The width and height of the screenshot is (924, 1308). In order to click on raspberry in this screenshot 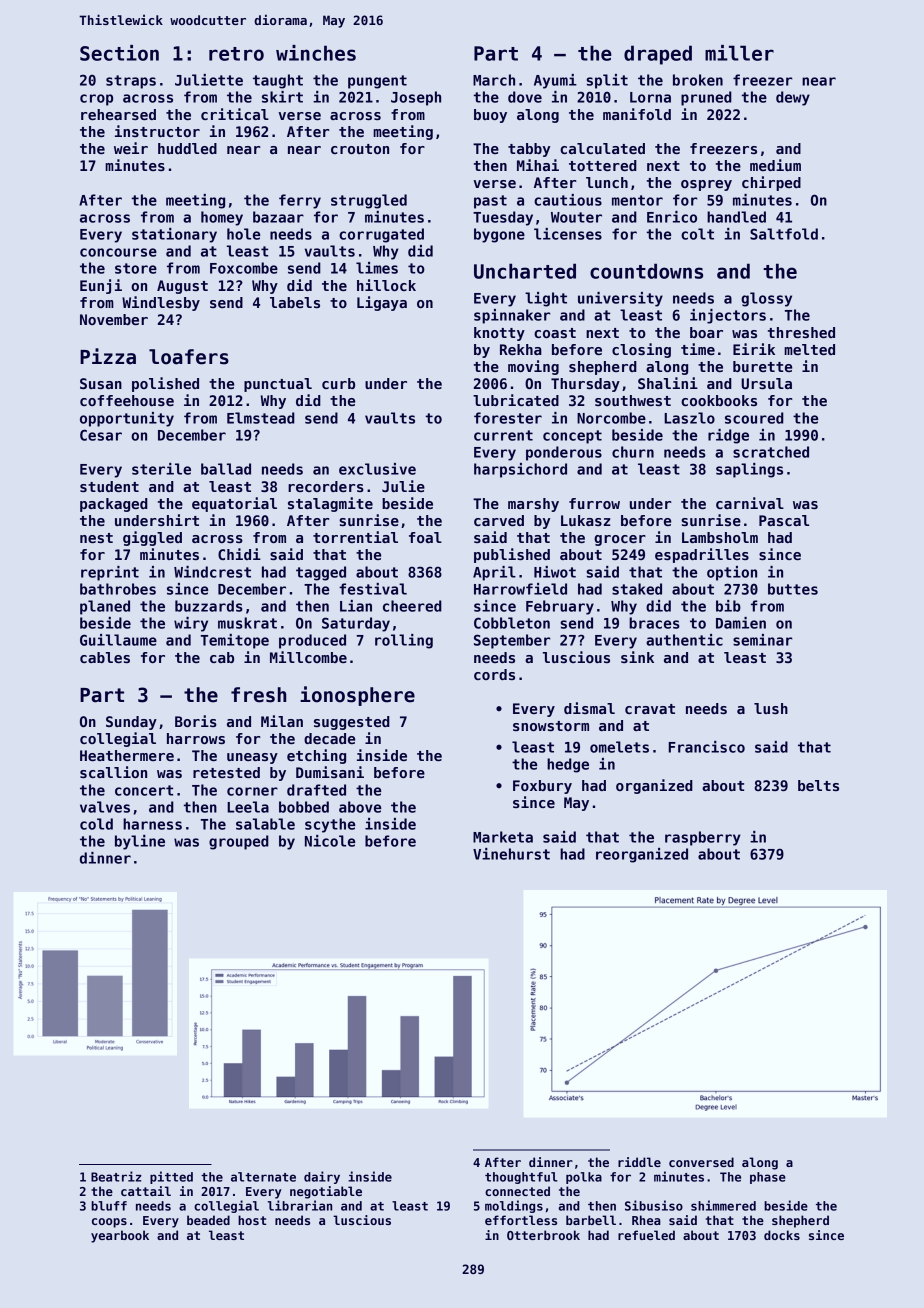, I will do `click(703, 838)`.
